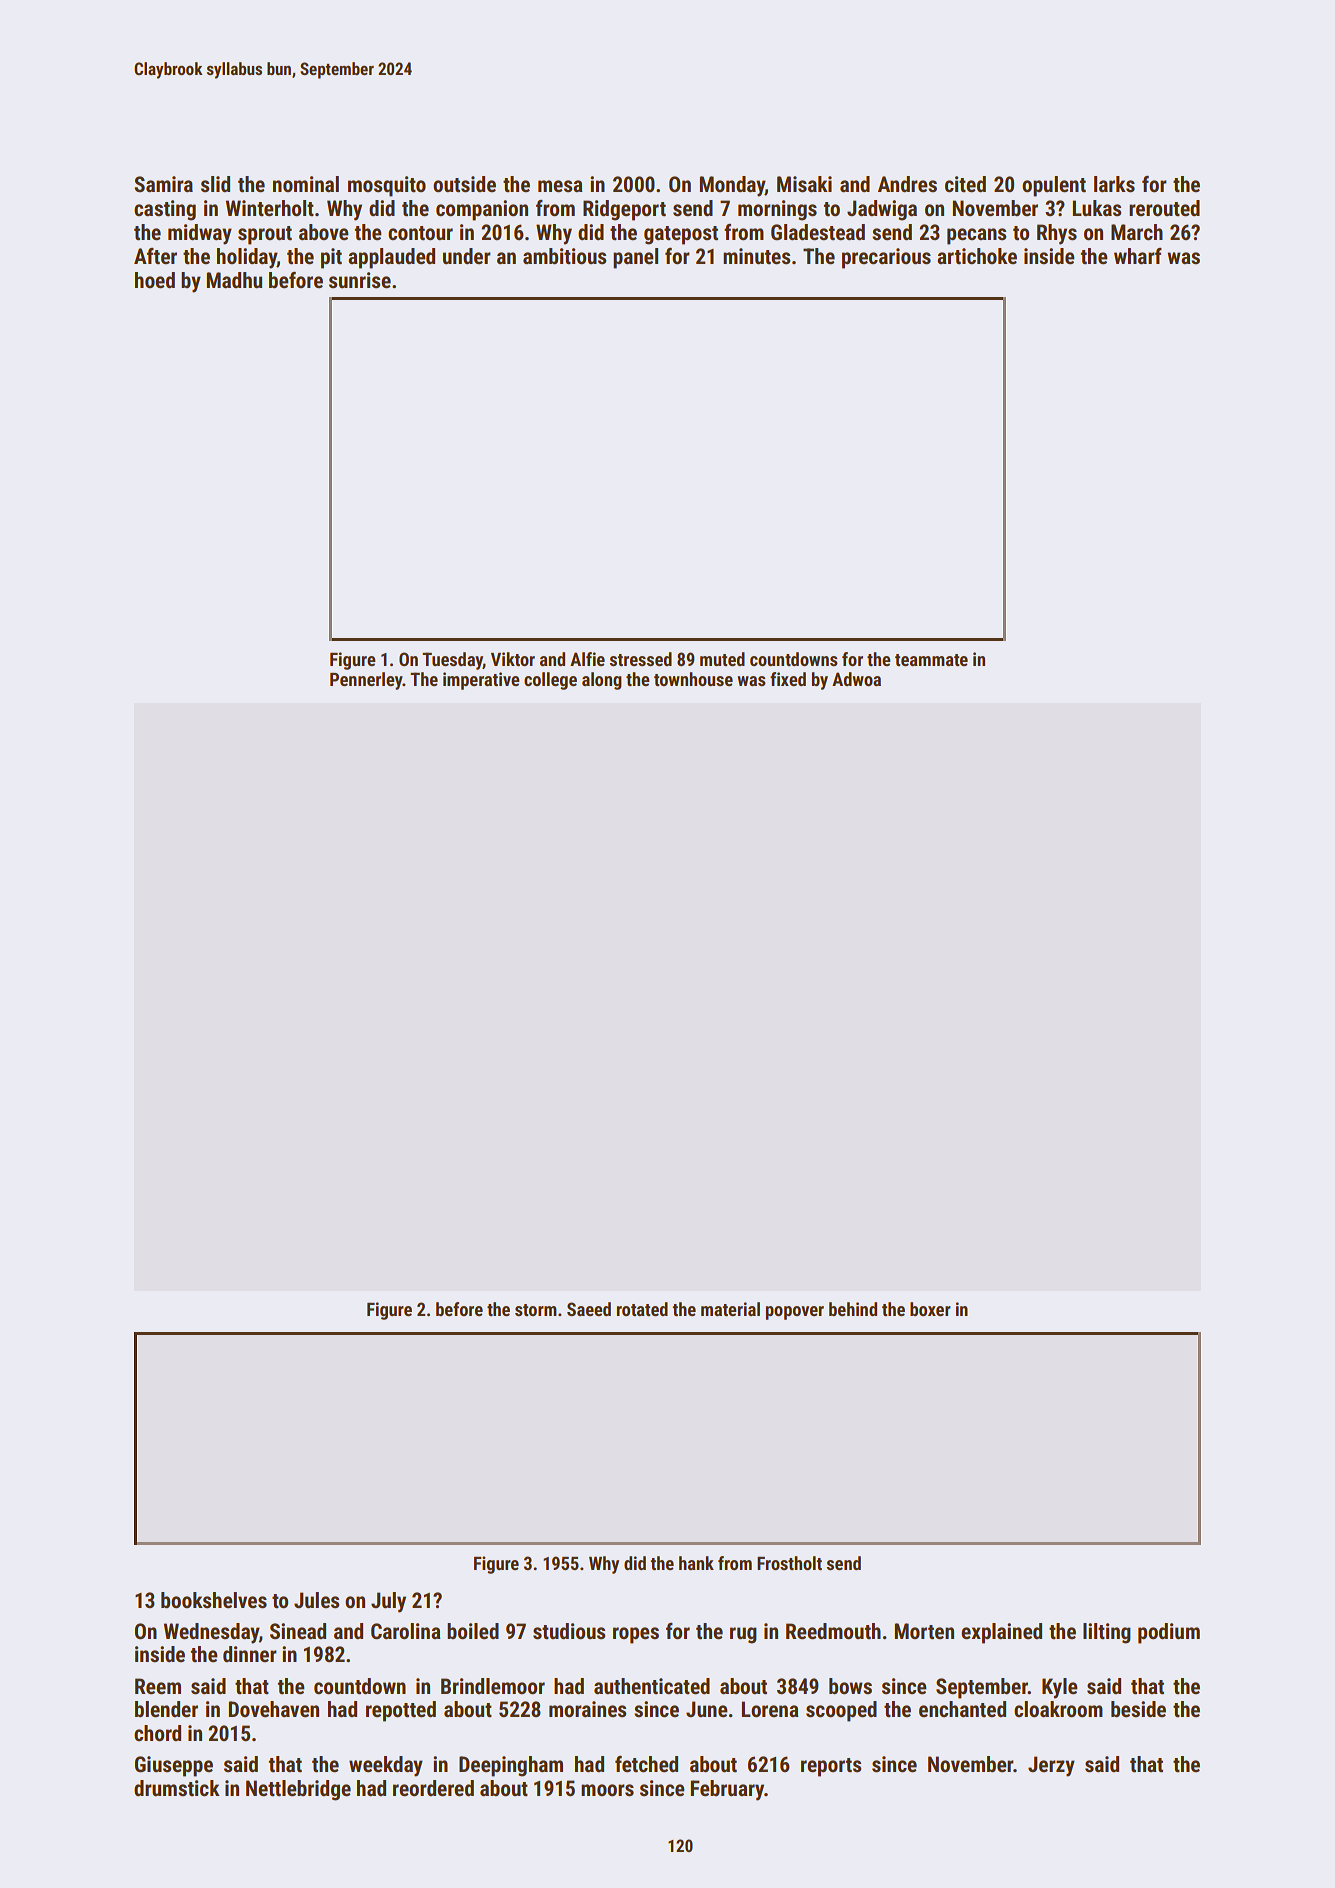 This screenshot has height=1888, width=1335. What do you see at coordinates (730, 1309) in the screenshot?
I see `material` at bounding box center [730, 1309].
